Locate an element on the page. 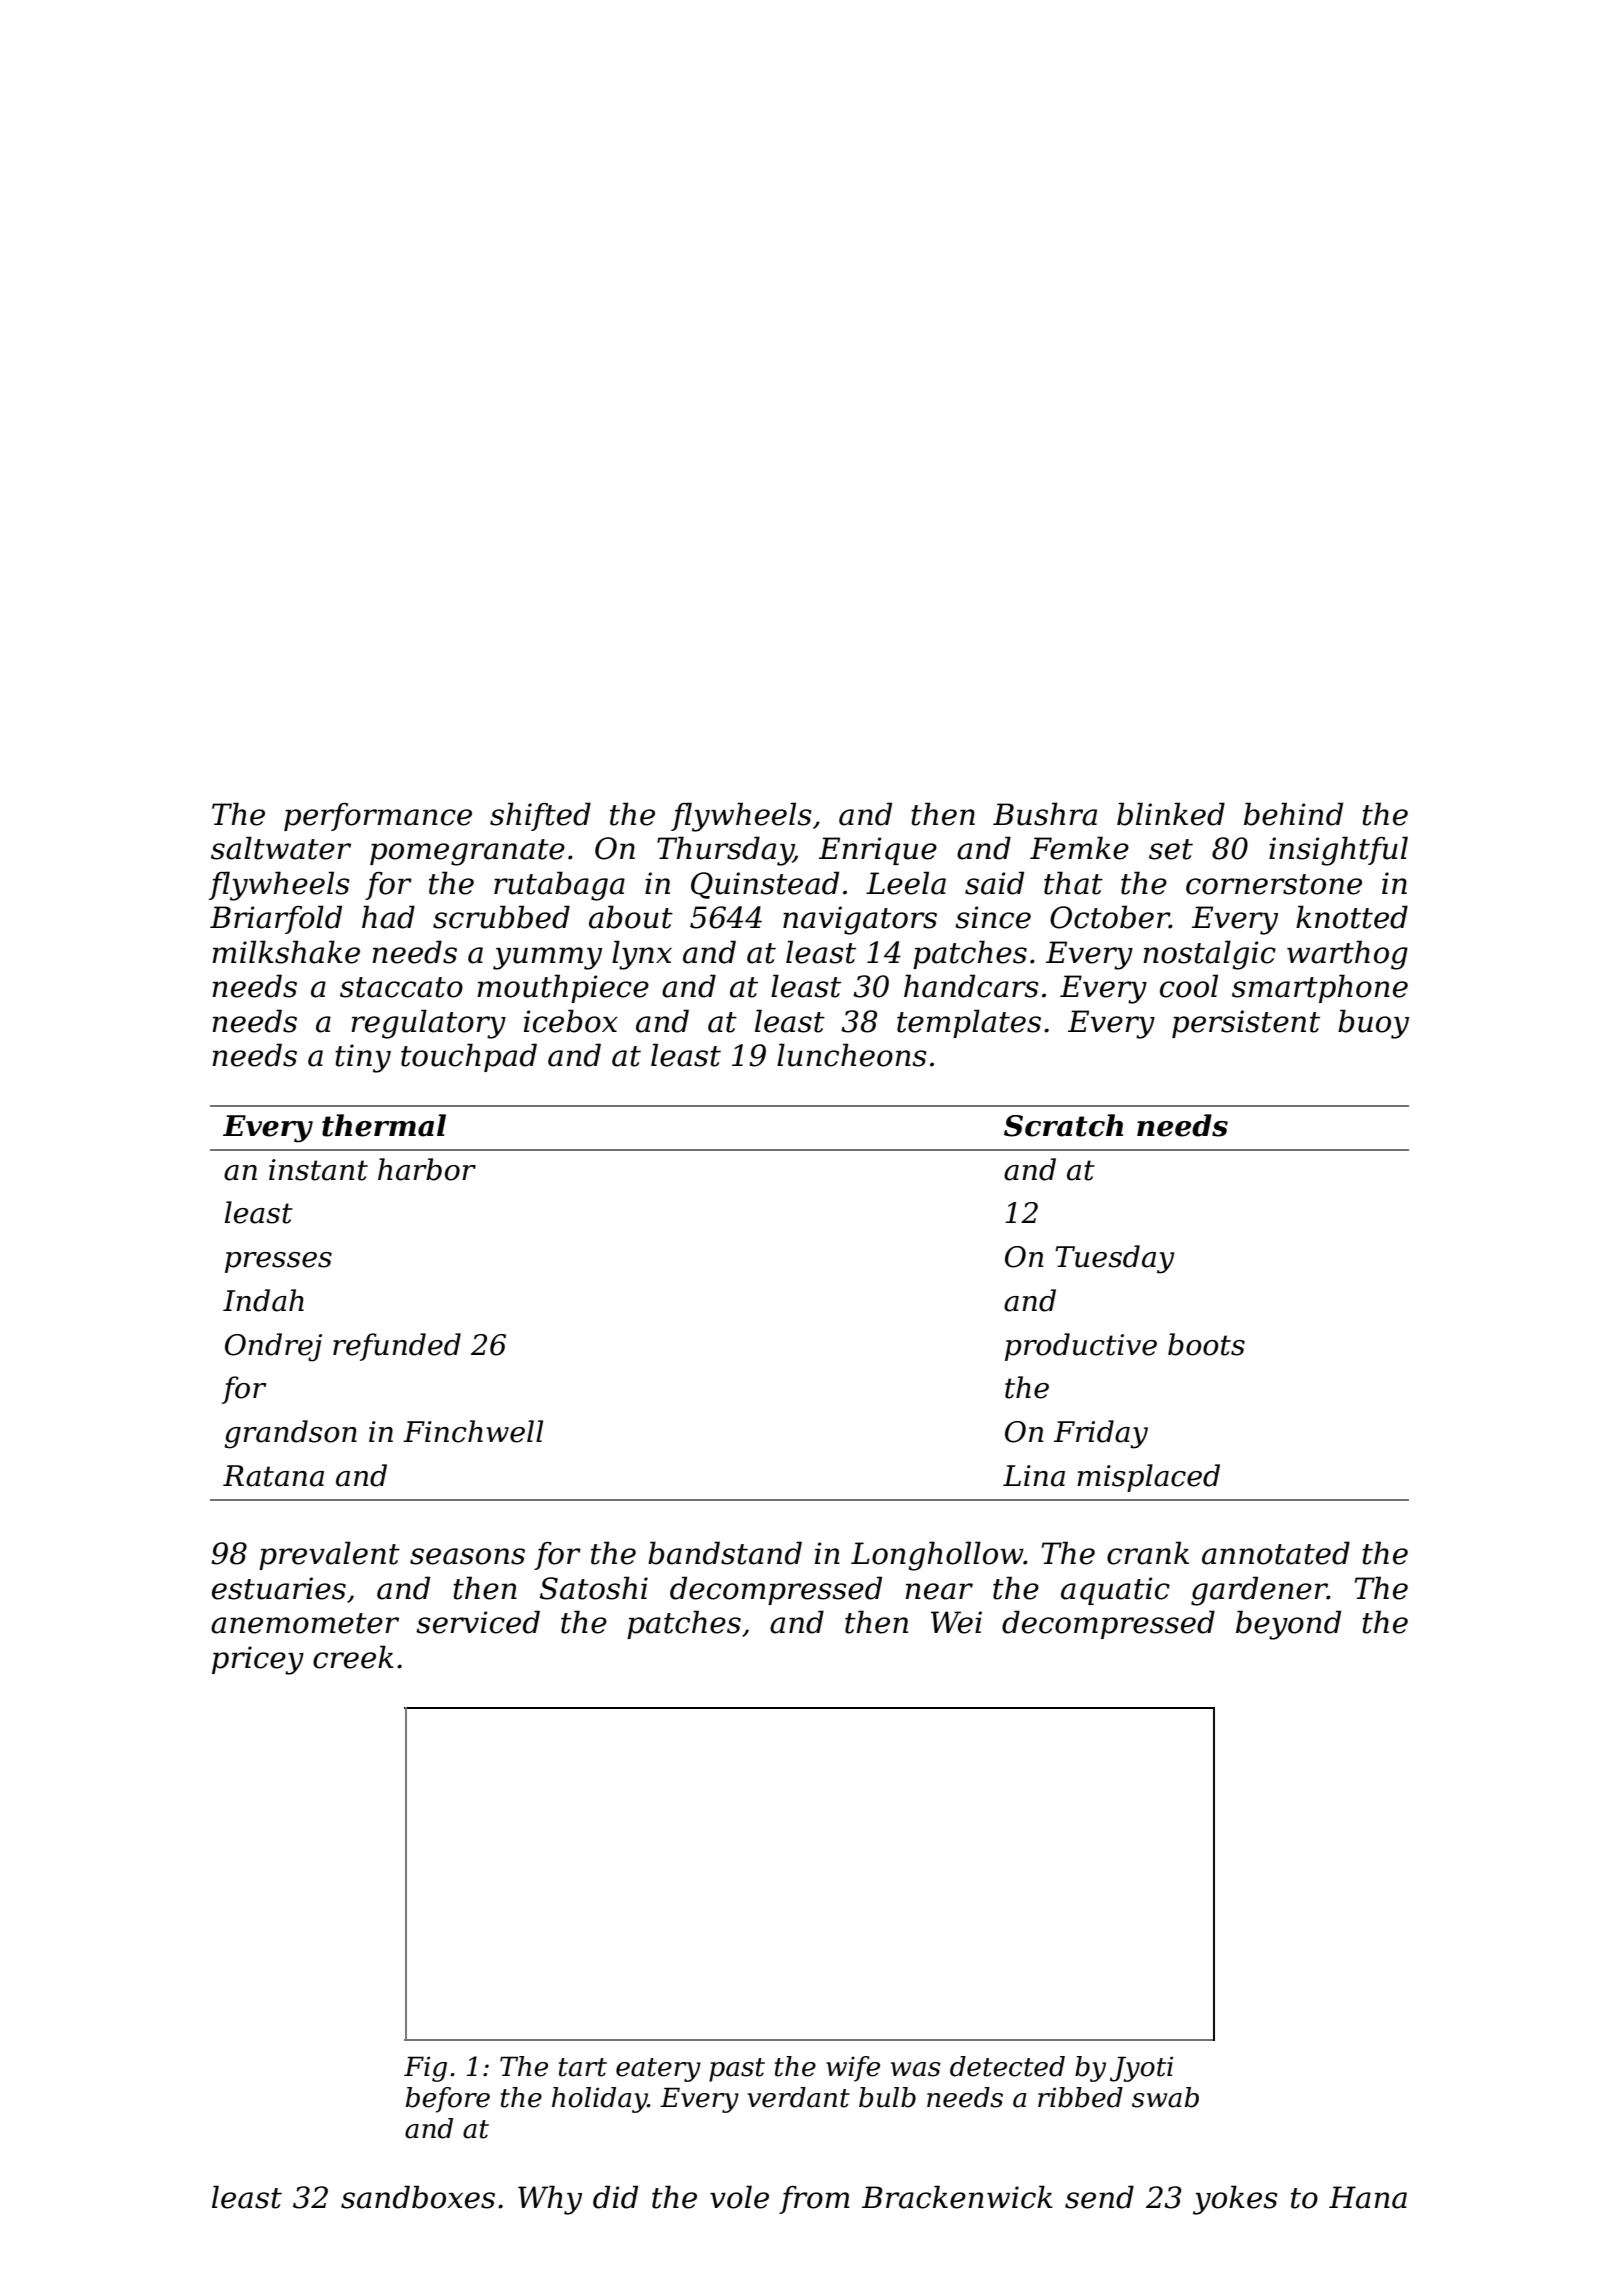 The width and height of the page is (1620, 2292). Fig is located at coordinates (425, 2069).
